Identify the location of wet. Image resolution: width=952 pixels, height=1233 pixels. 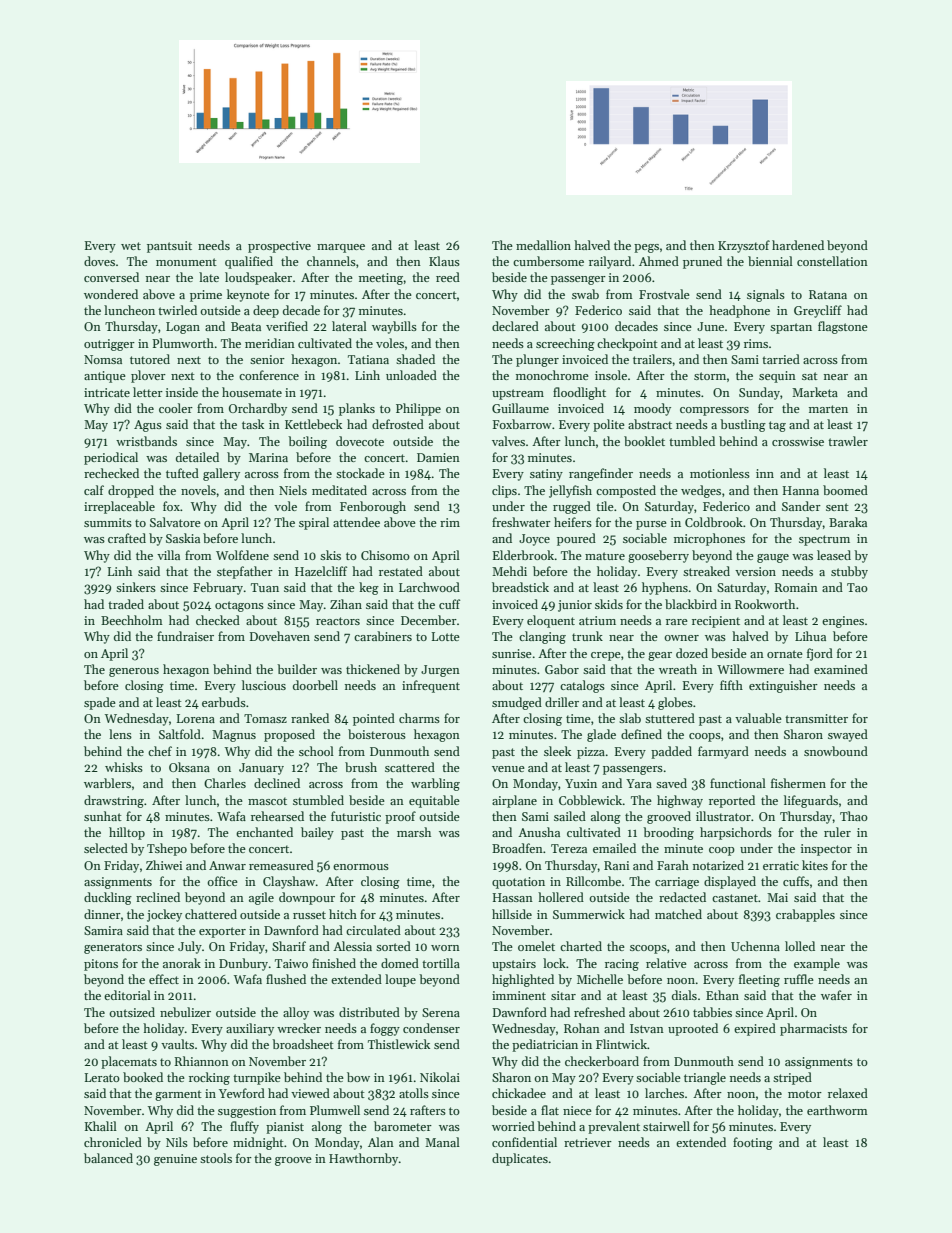
(131, 246).
